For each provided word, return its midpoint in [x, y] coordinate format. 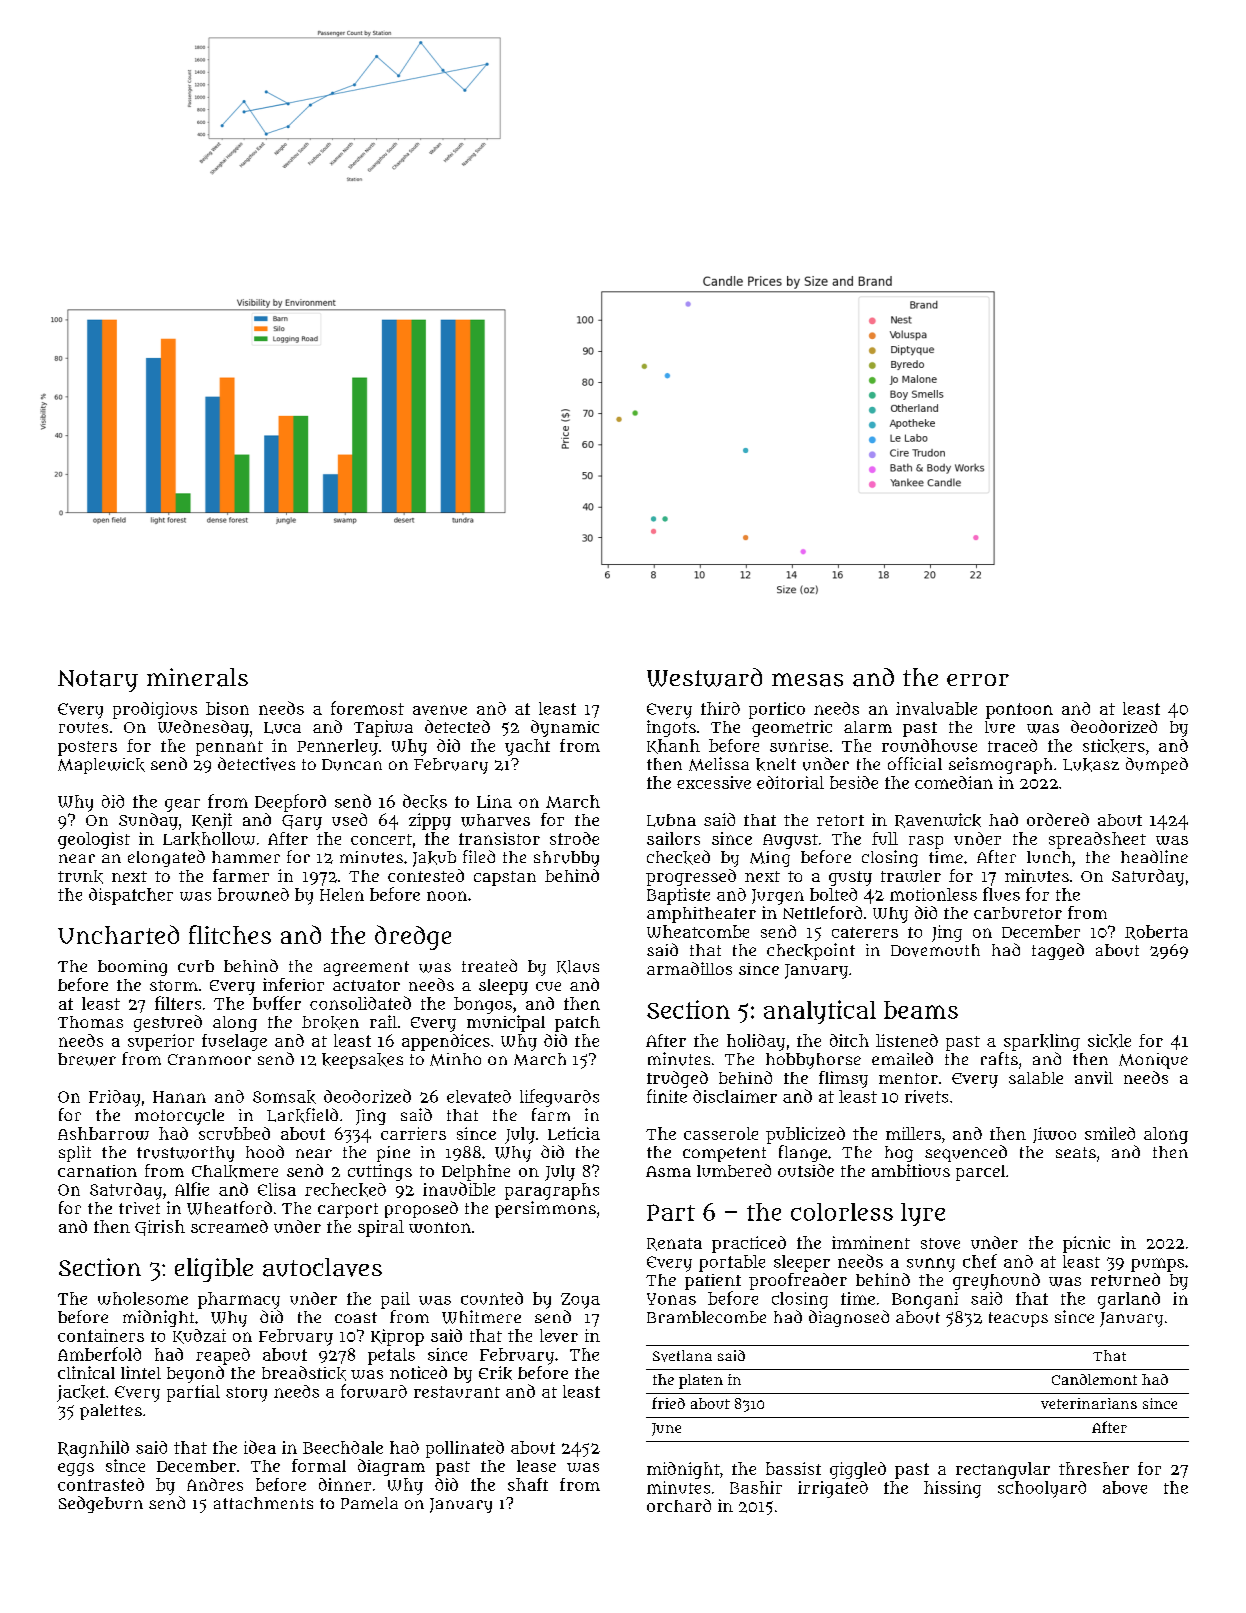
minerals [197, 677]
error [978, 680]
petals [391, 1356]
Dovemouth [935, 950]
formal [319, 1465]
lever [559, 1335]
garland [1129, 1300]
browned [253, 894]
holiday [756, 1042]
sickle [1109, 1041]
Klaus [578, 967]
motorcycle [179, 1117]
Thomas [90, 1022]
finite [667, 1096]
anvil [1094, 1077]
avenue [440, 710]
